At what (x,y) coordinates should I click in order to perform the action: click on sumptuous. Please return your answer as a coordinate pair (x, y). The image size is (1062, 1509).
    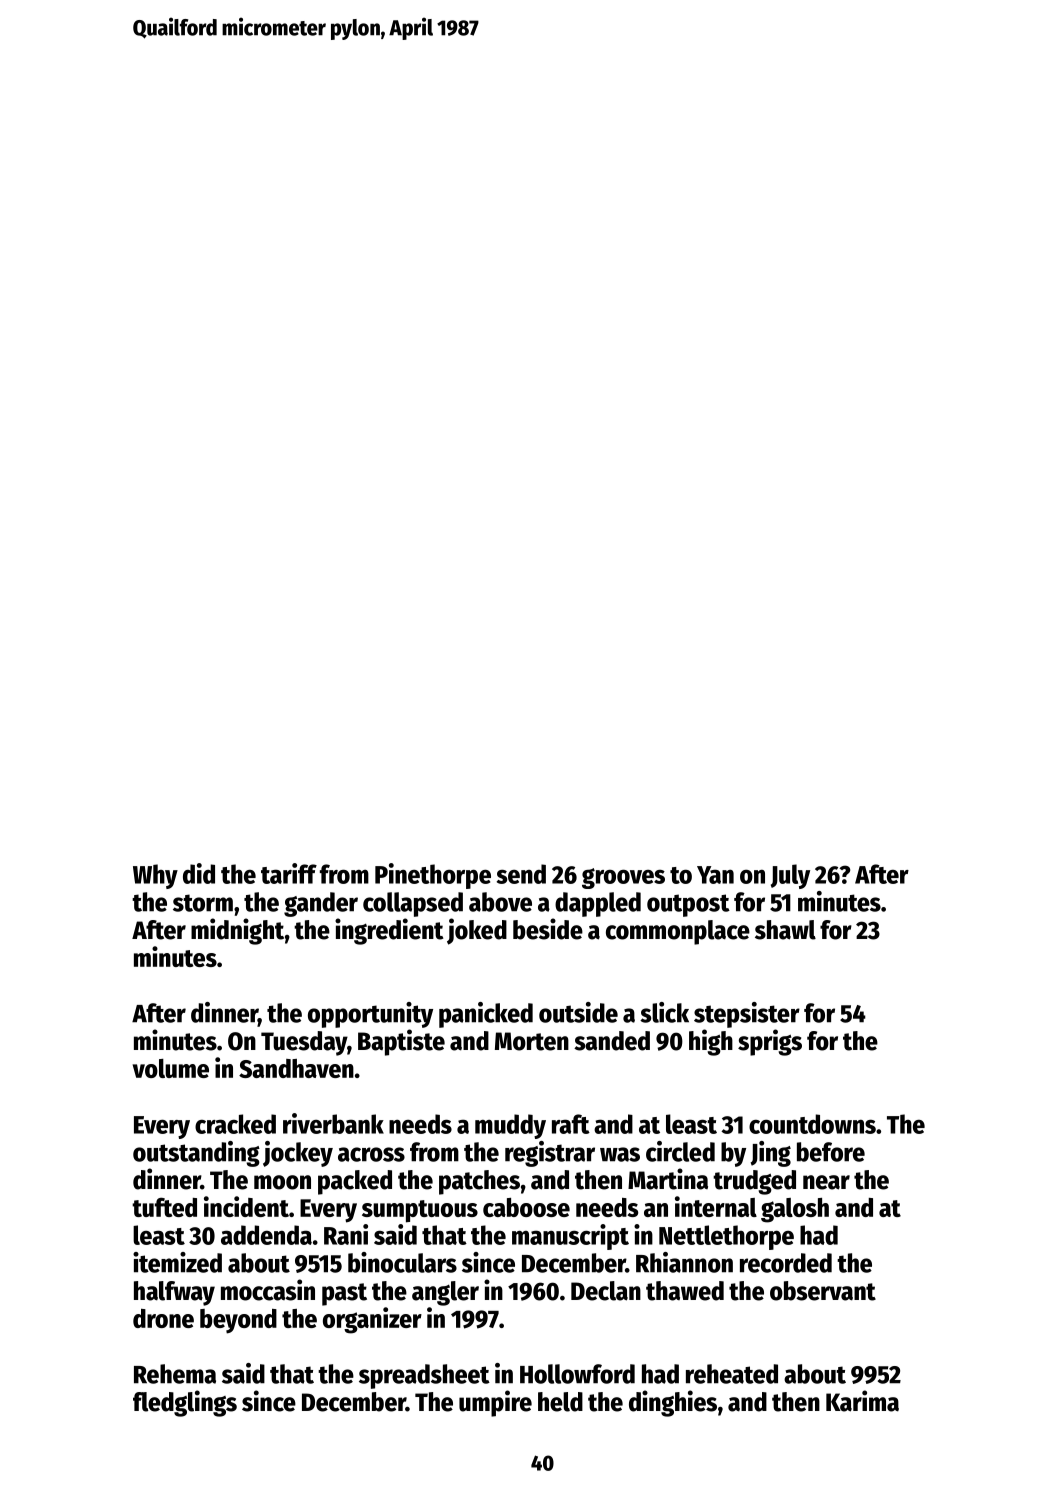
    Looking at the image, I should click on (420, 1211).
